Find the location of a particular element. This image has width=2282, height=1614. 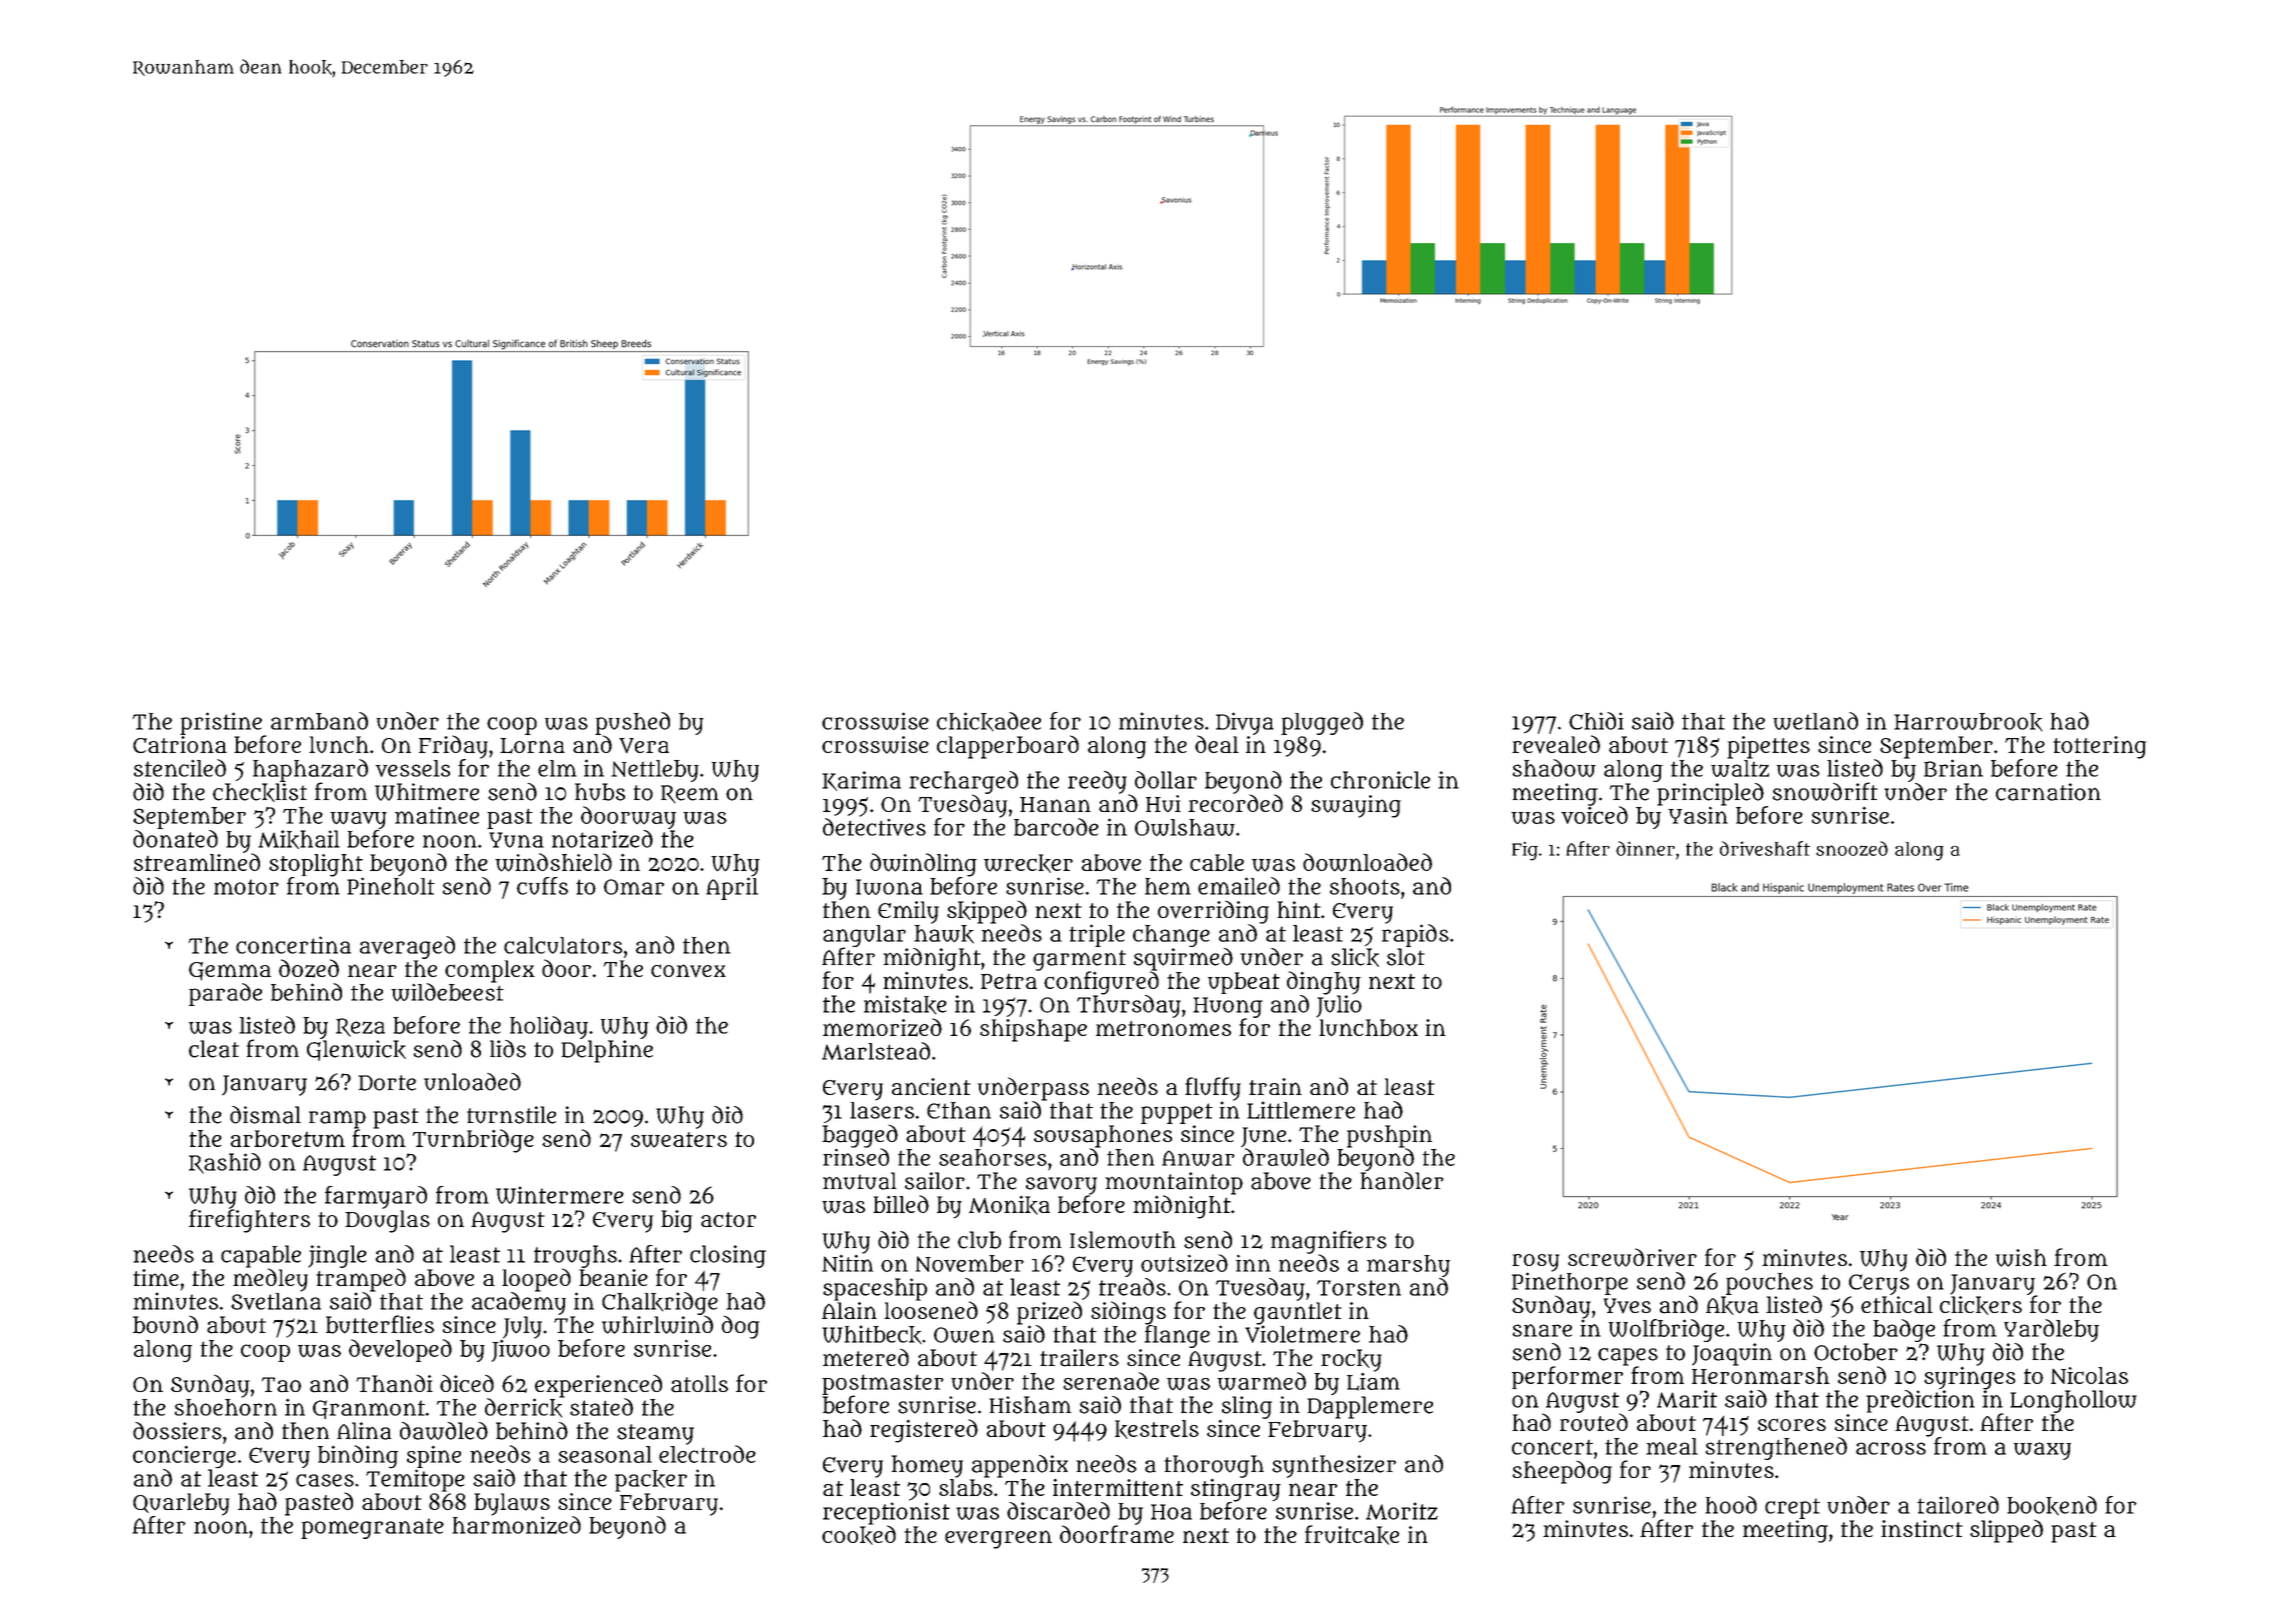

wetland is located at coordinates (1815, 721).
